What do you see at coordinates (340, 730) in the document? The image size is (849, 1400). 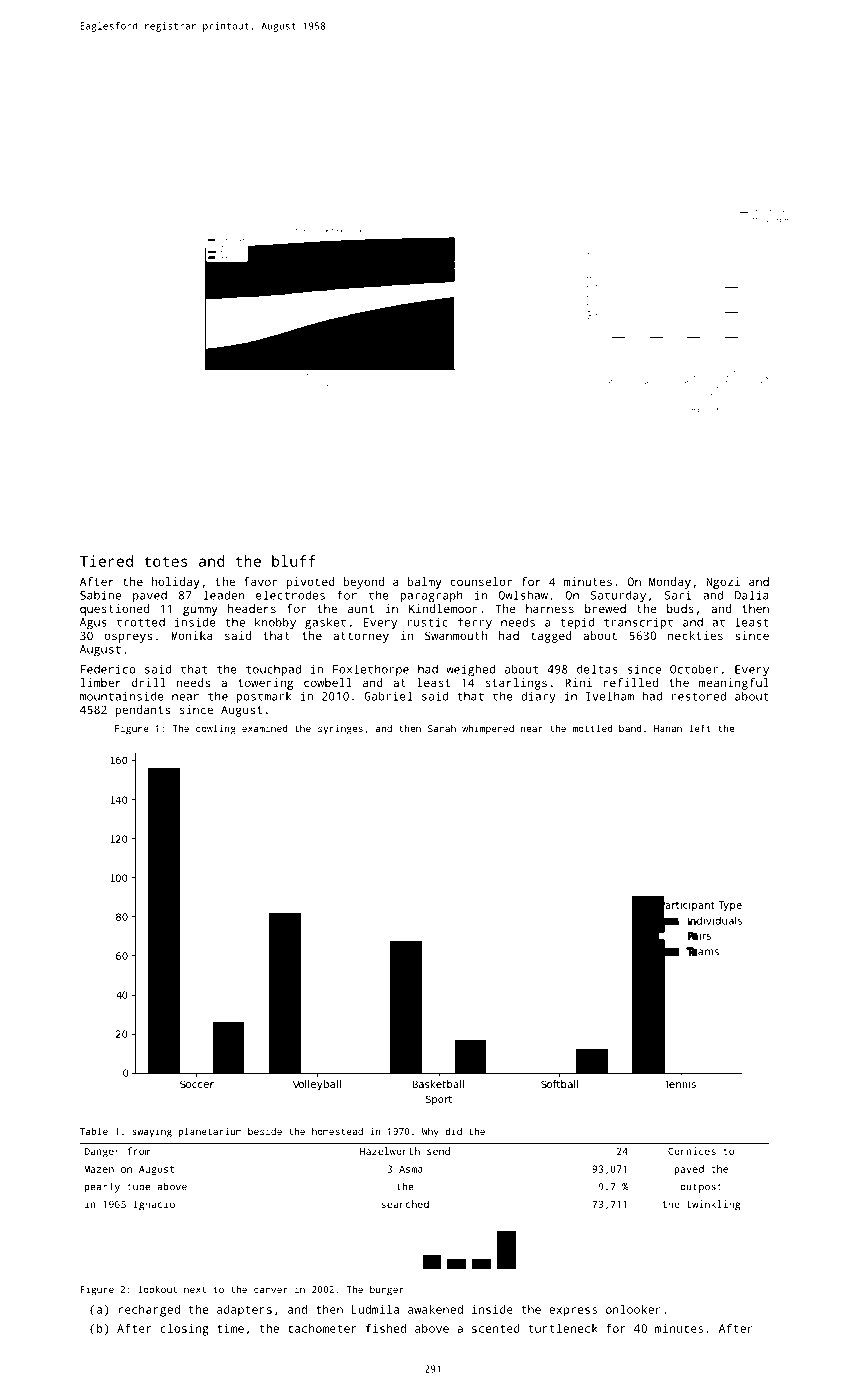 I see `syringes` at bounding box center [340, 730].
